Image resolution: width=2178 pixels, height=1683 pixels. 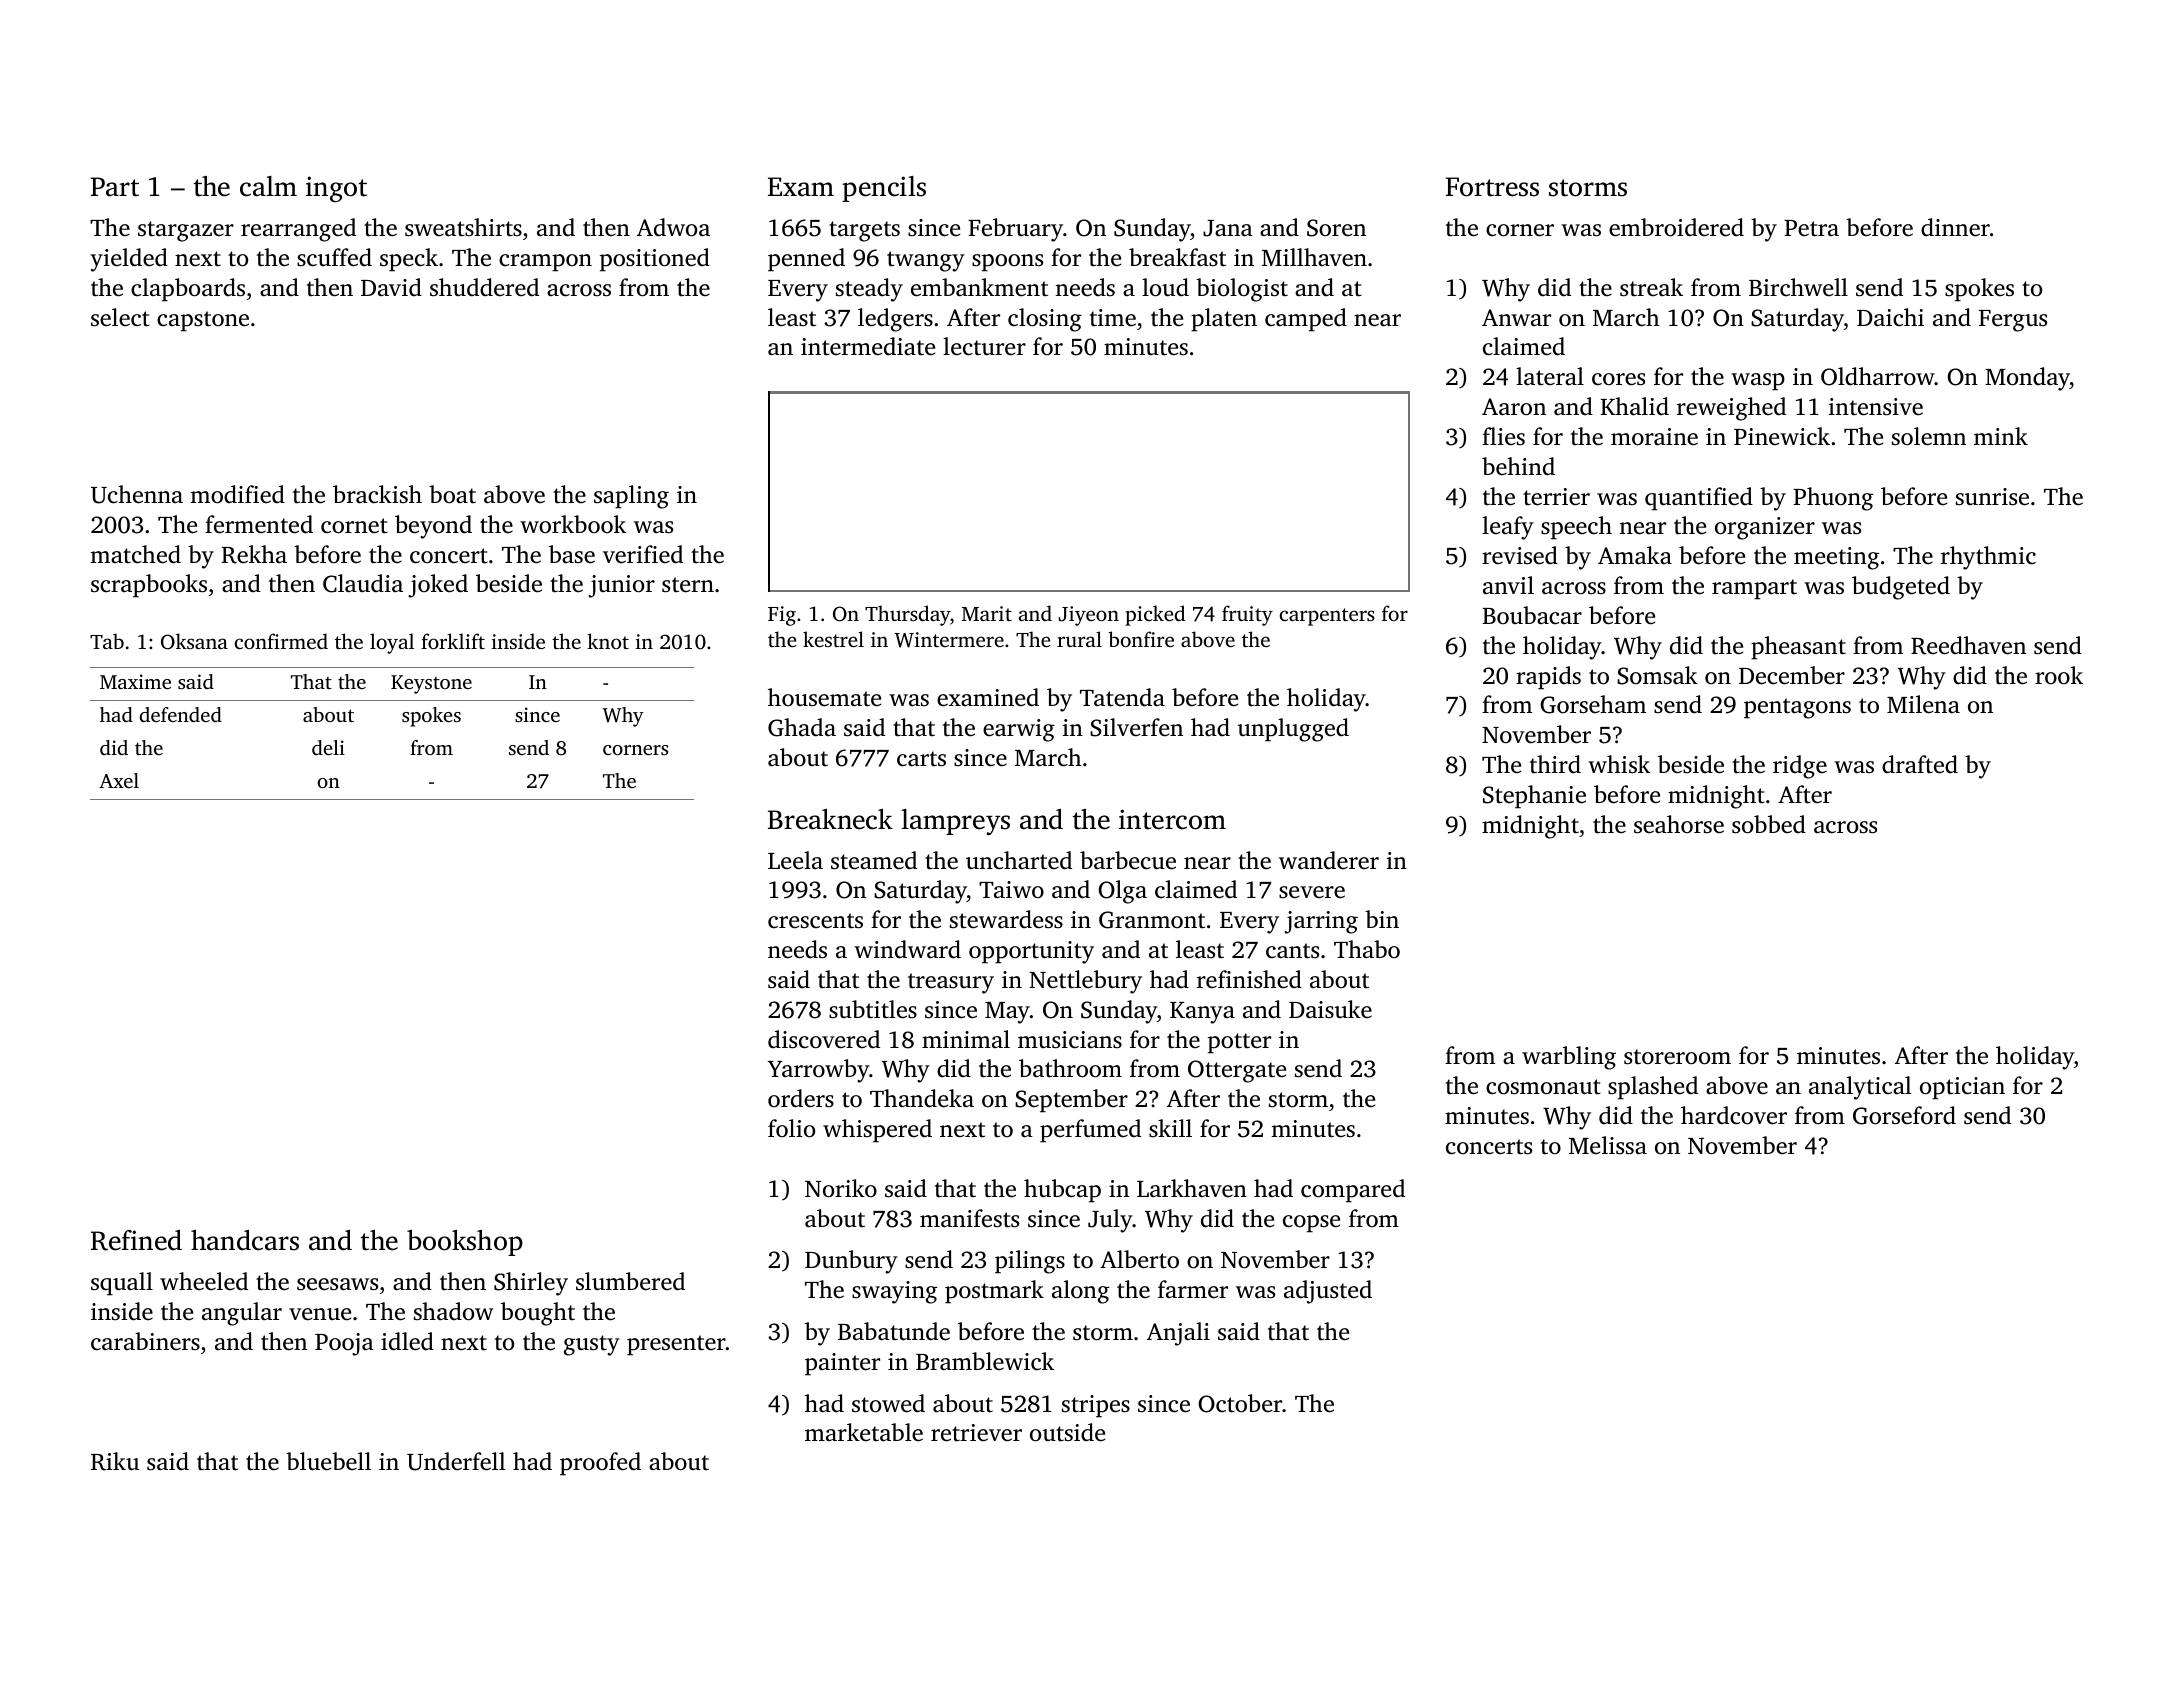 I want to click on handcars, so click(x=245, y=1240).
